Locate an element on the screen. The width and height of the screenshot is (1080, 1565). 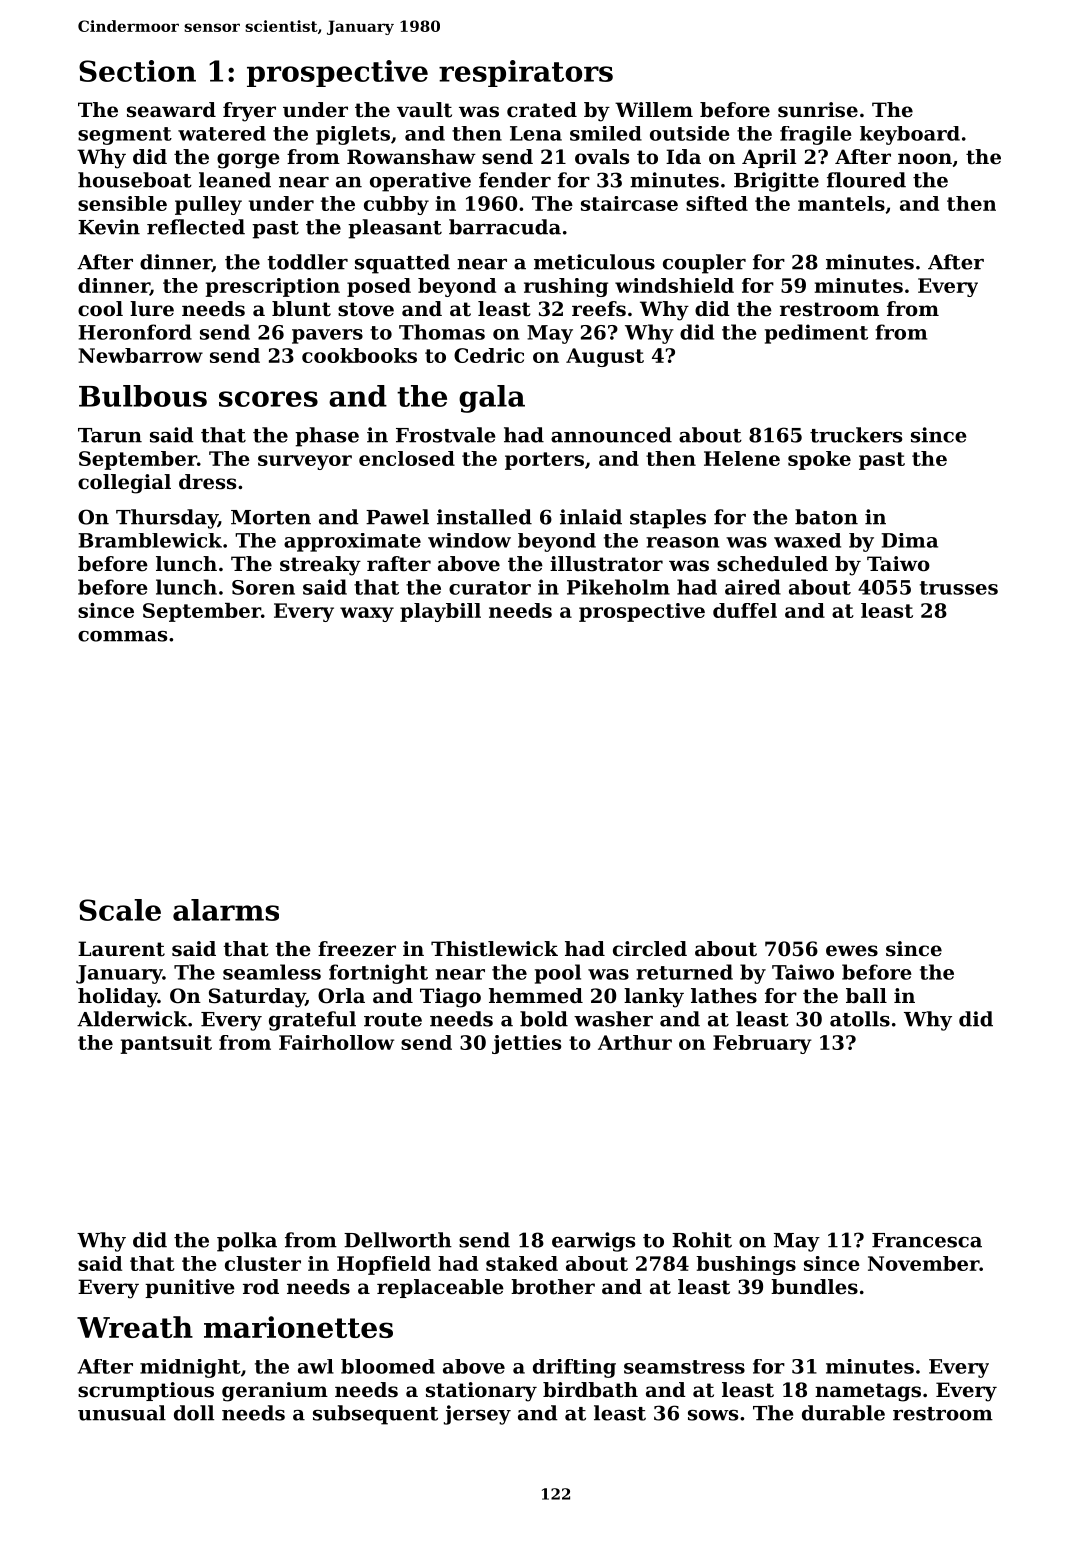
Section is located at coordinates (137, 71).
